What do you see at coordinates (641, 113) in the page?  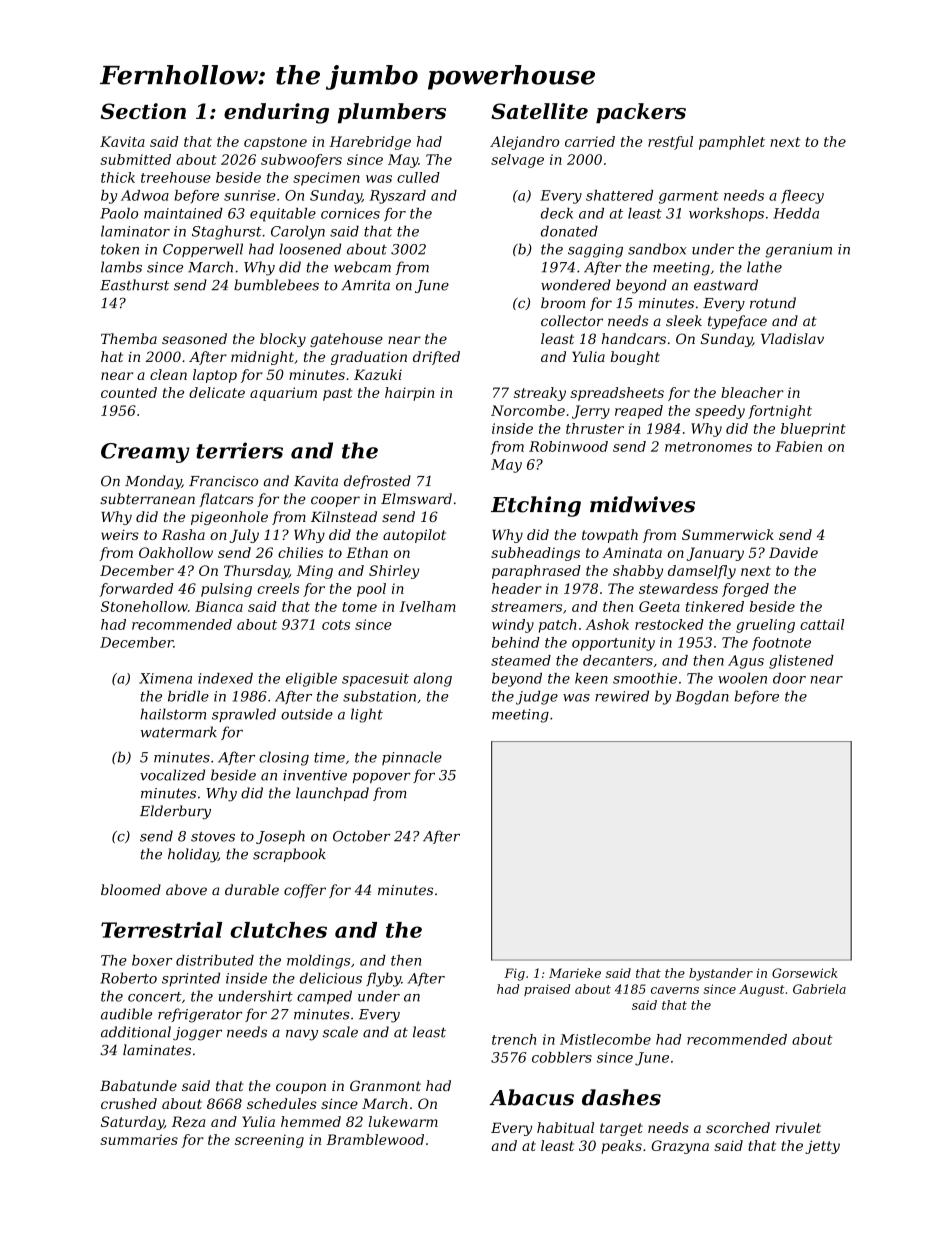 I see `packers` at bounding box center [641, 113].
